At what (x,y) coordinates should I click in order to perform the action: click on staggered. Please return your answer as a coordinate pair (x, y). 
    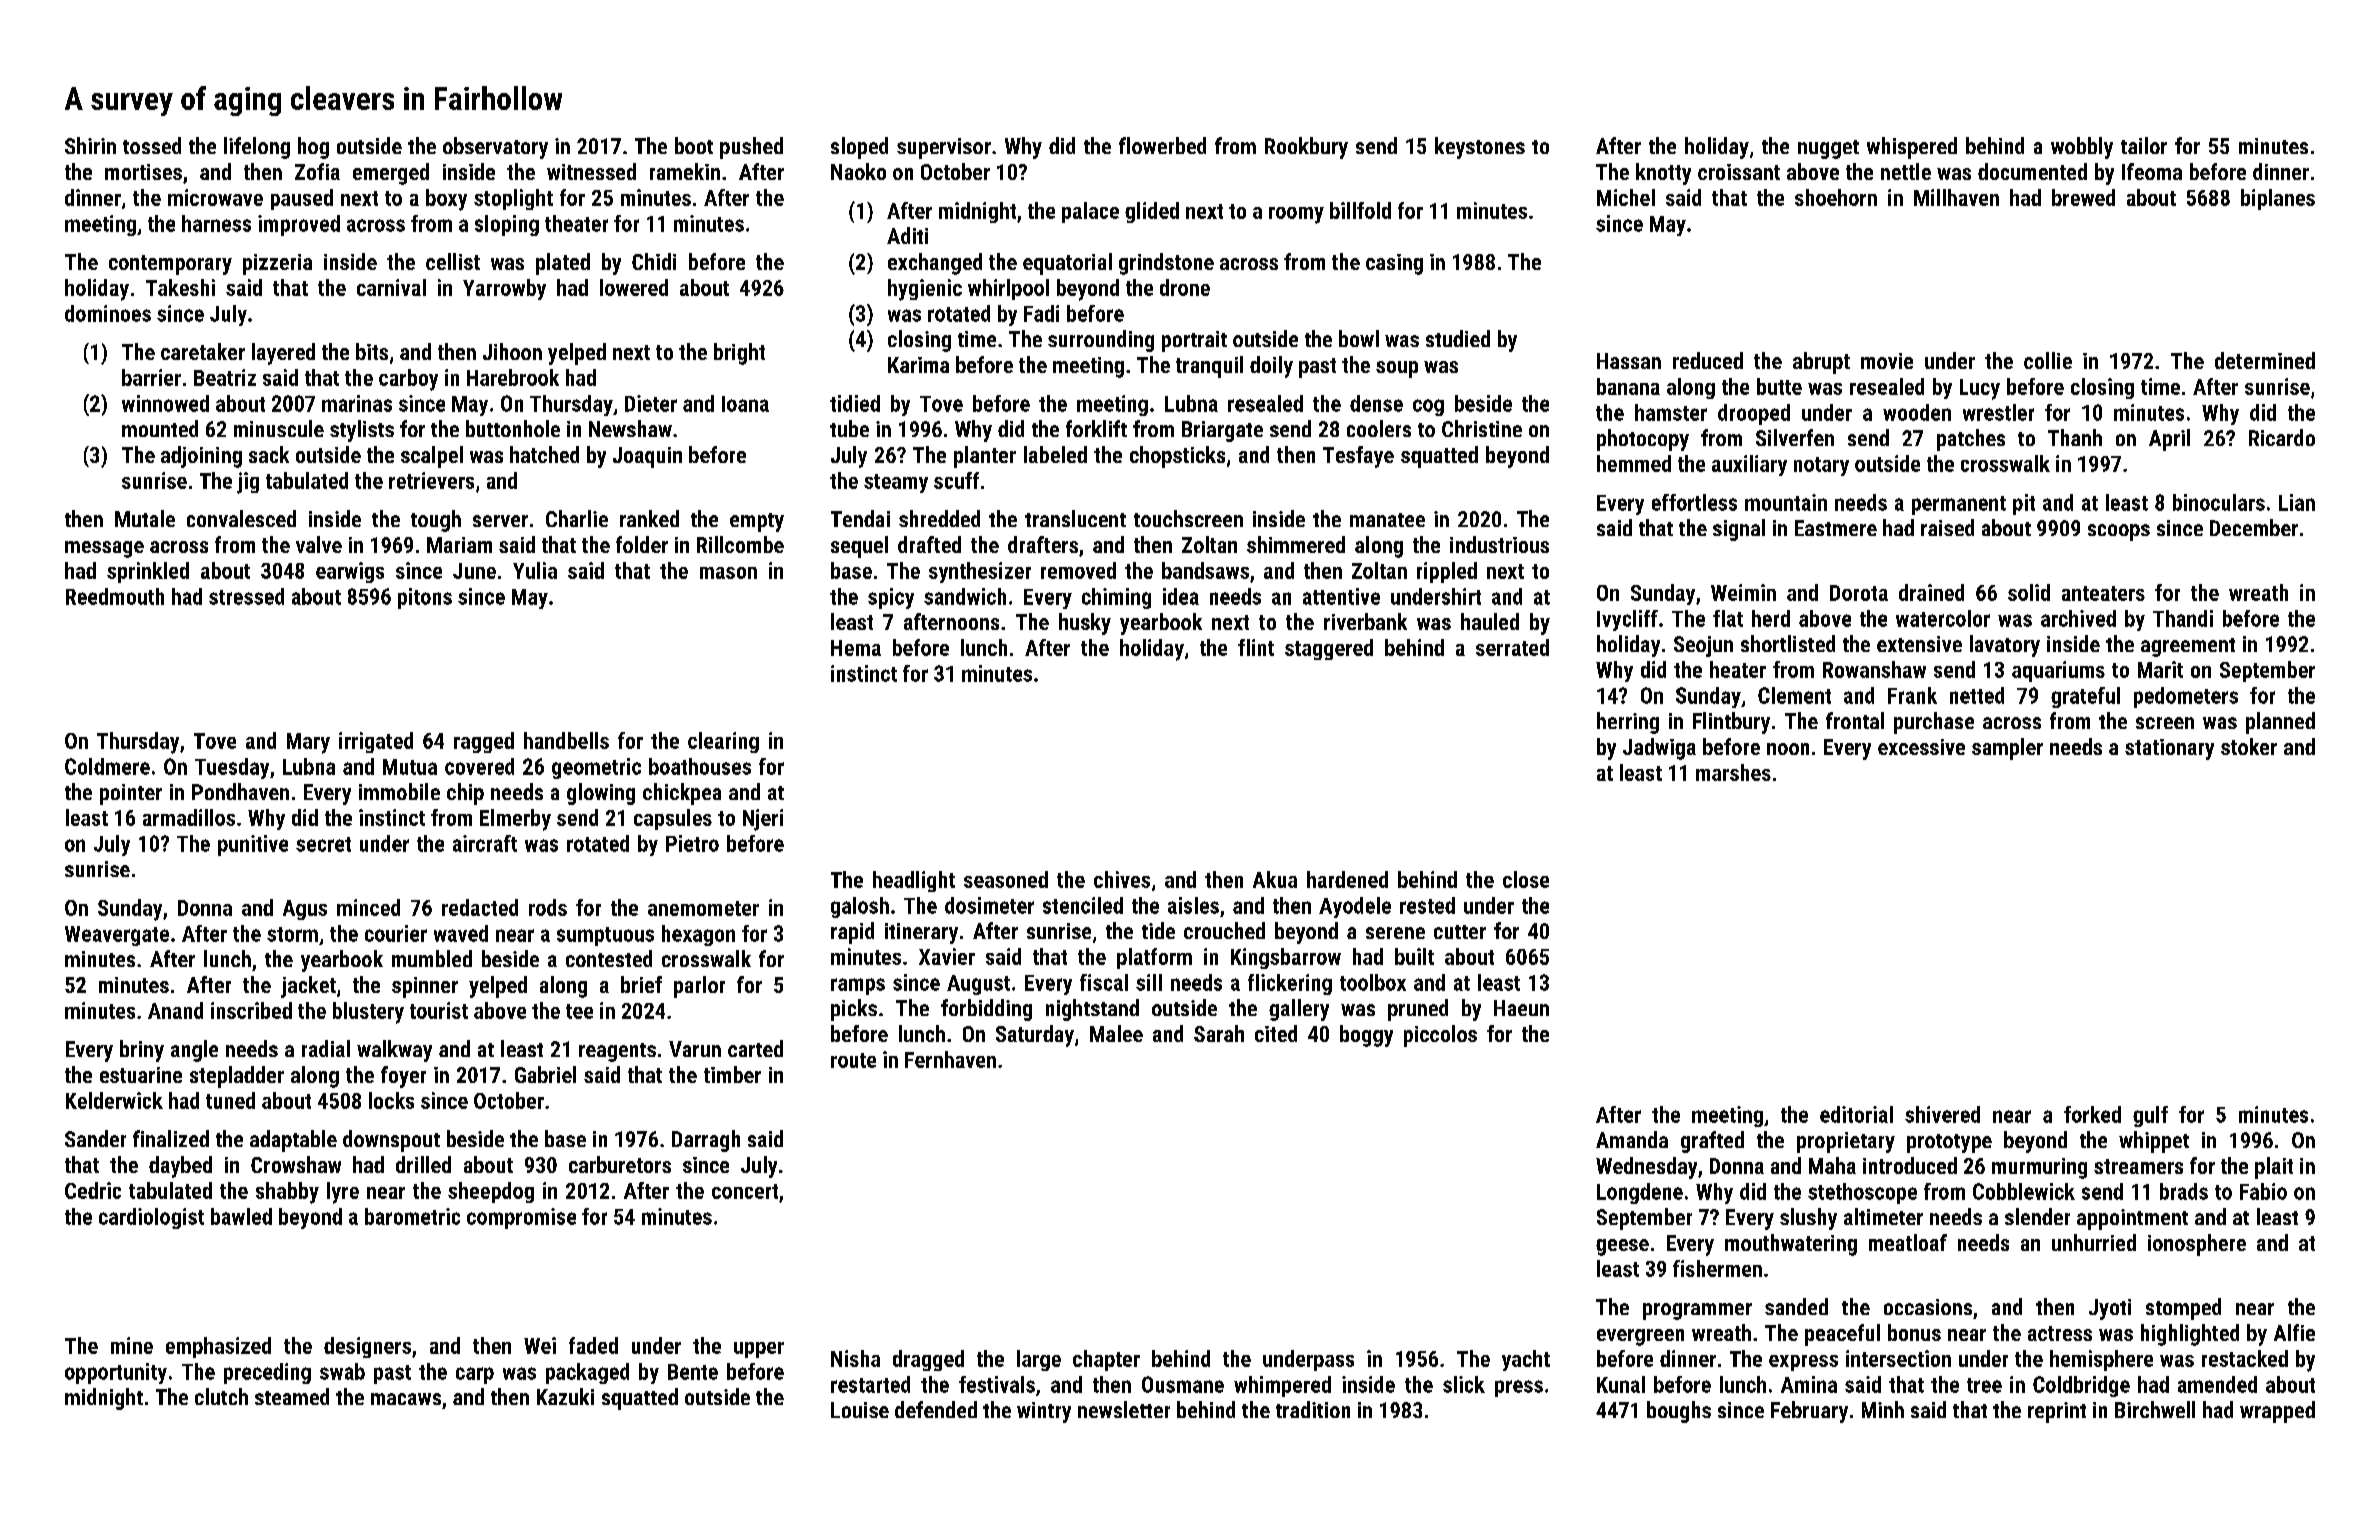
    Looking at the image, I should click on (1329, 649).
